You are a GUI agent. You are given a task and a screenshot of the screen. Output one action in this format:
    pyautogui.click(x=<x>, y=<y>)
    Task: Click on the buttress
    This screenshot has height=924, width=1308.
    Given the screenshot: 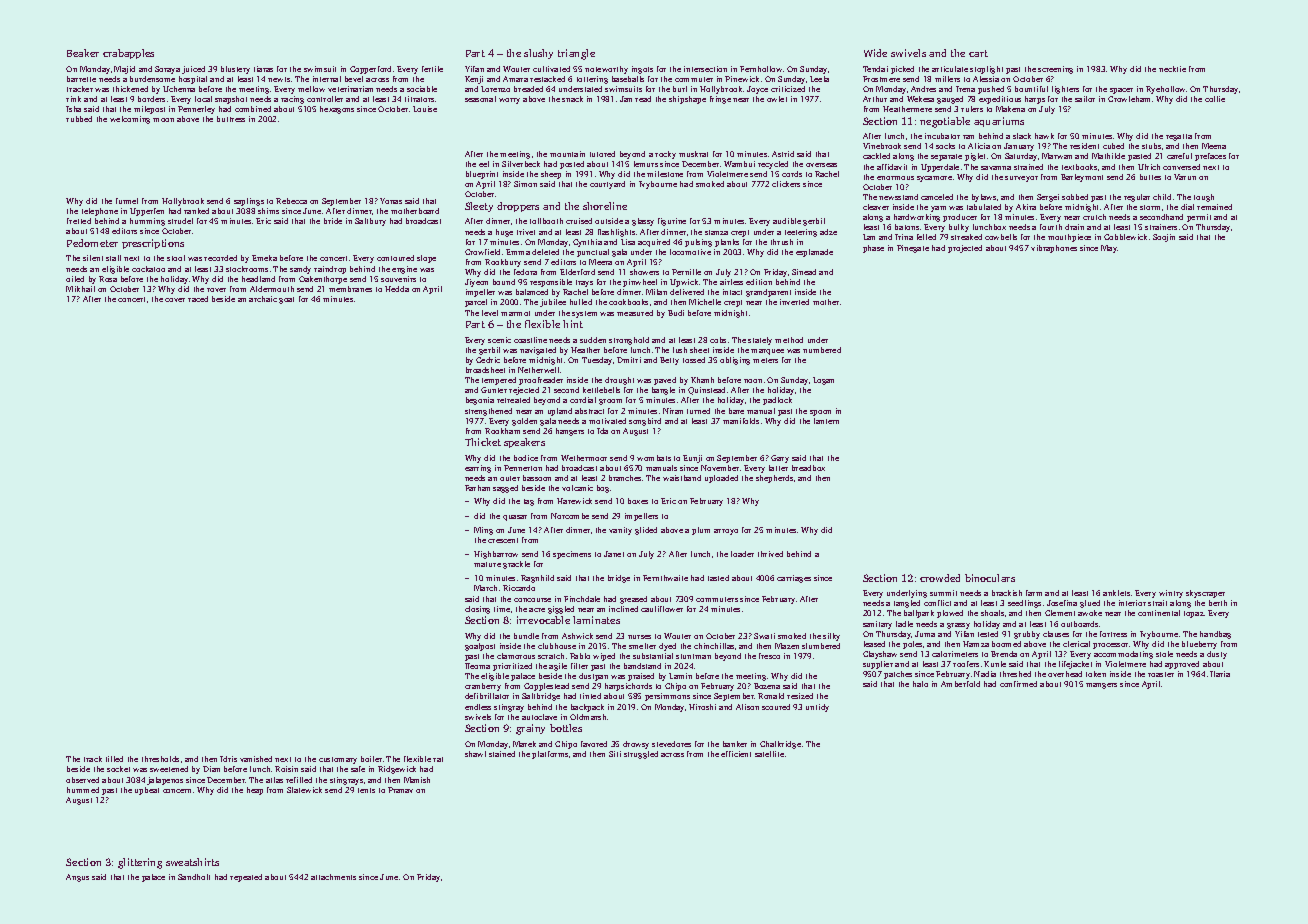 What is the action you would take?
    pyautogui.click(x=231, y=119)
